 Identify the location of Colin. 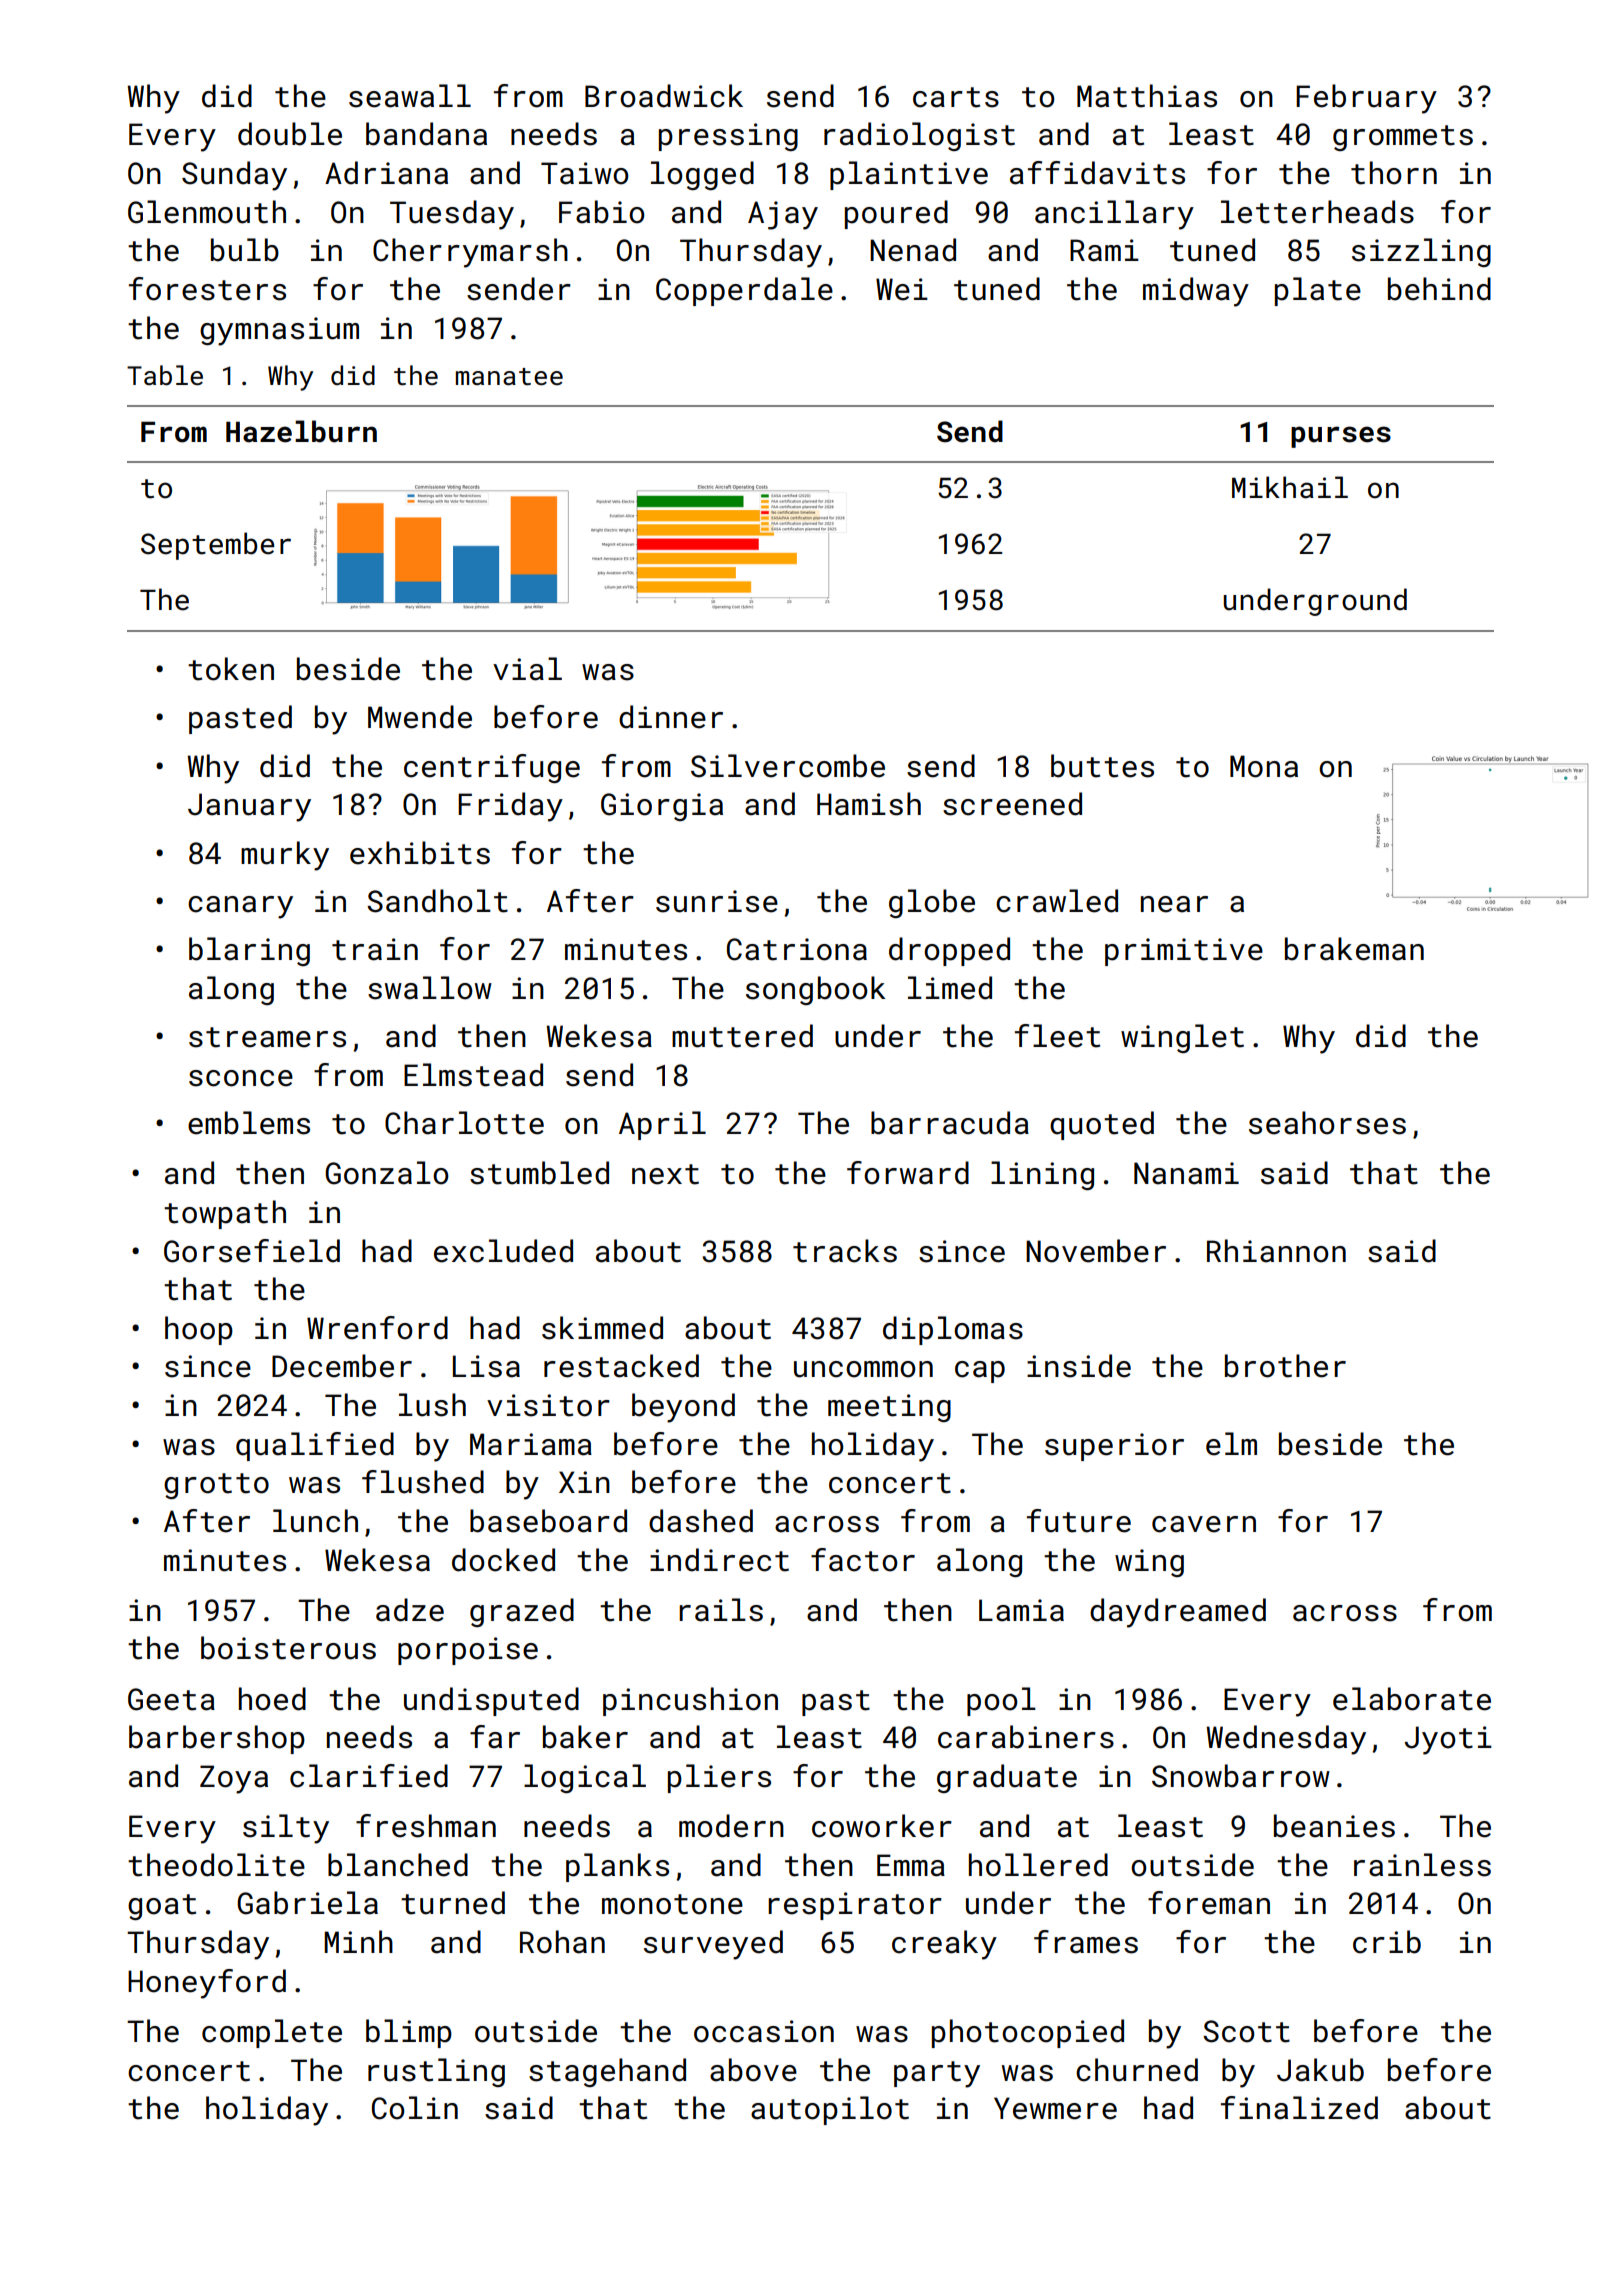
(415, 2108).
